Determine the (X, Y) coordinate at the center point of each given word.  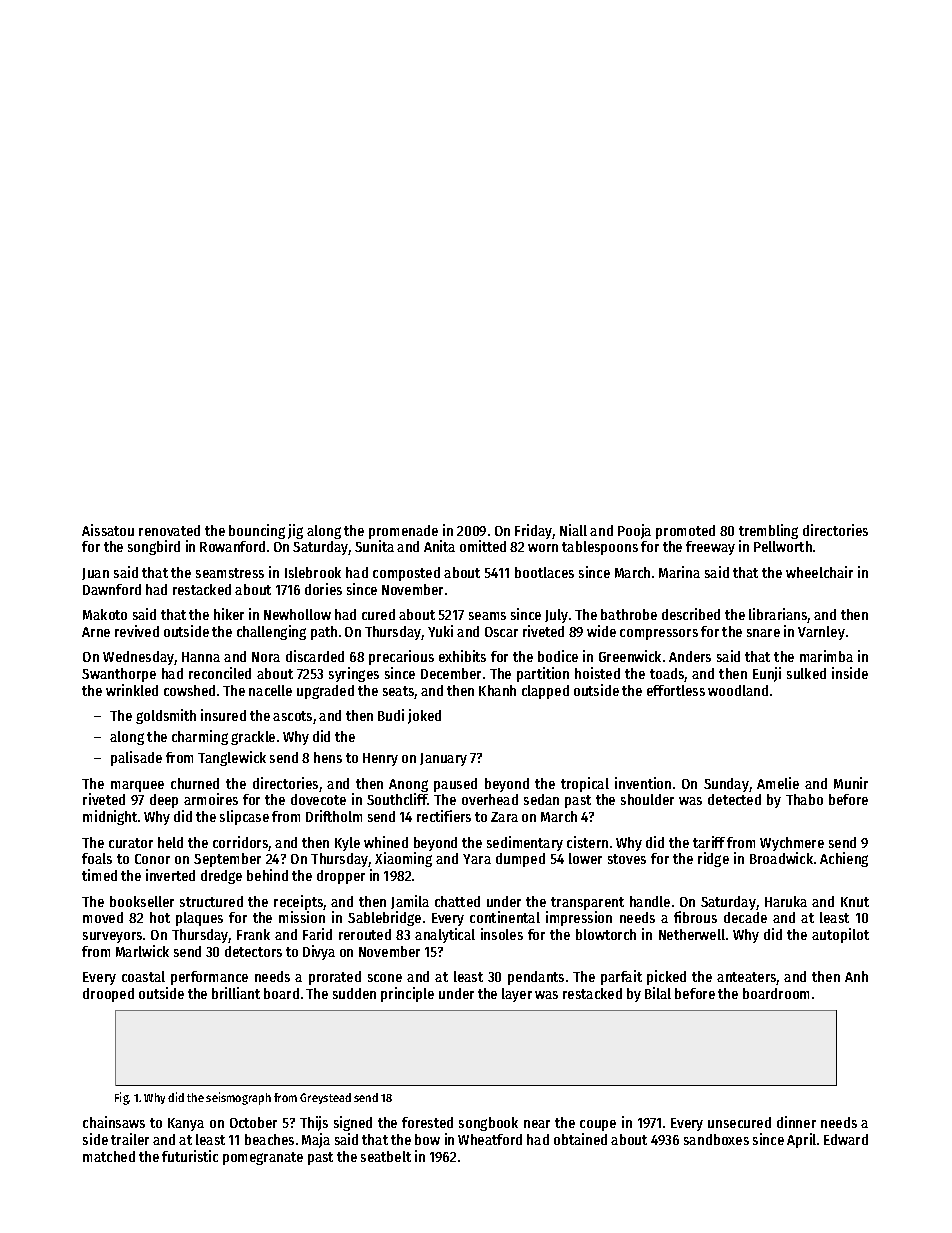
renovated (169, 530)
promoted (685, 532)
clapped (545, 692)
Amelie (778, 783)
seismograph (238, 1098)
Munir (851, 783)
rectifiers (444, 816)
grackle (253, 738)
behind (267, 875)
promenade (403, 532)
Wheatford (490, 1139)
